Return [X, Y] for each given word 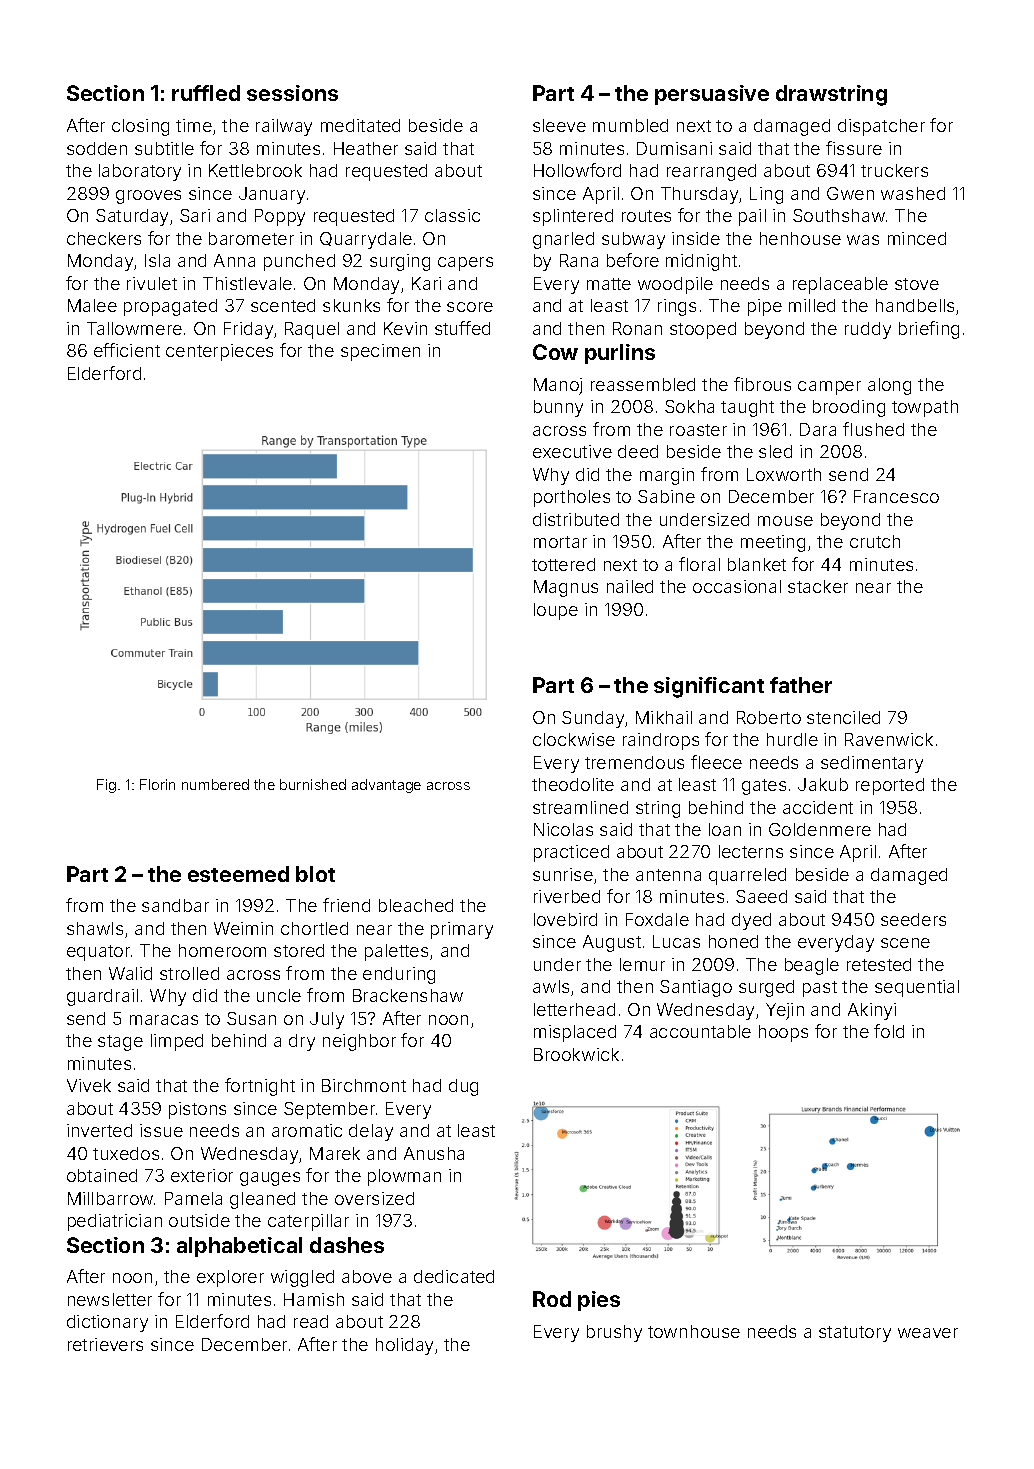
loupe [556, 611]
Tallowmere [134, 328]
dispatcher [881, 127]
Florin [157, 784]
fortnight [260, 1087]
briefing [929, 330]
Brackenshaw [408, 995]
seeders [913, 919]
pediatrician [115, 1222]
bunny [558, 408]
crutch [875, 541]
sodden [97, 148]
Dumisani [674, 148]
